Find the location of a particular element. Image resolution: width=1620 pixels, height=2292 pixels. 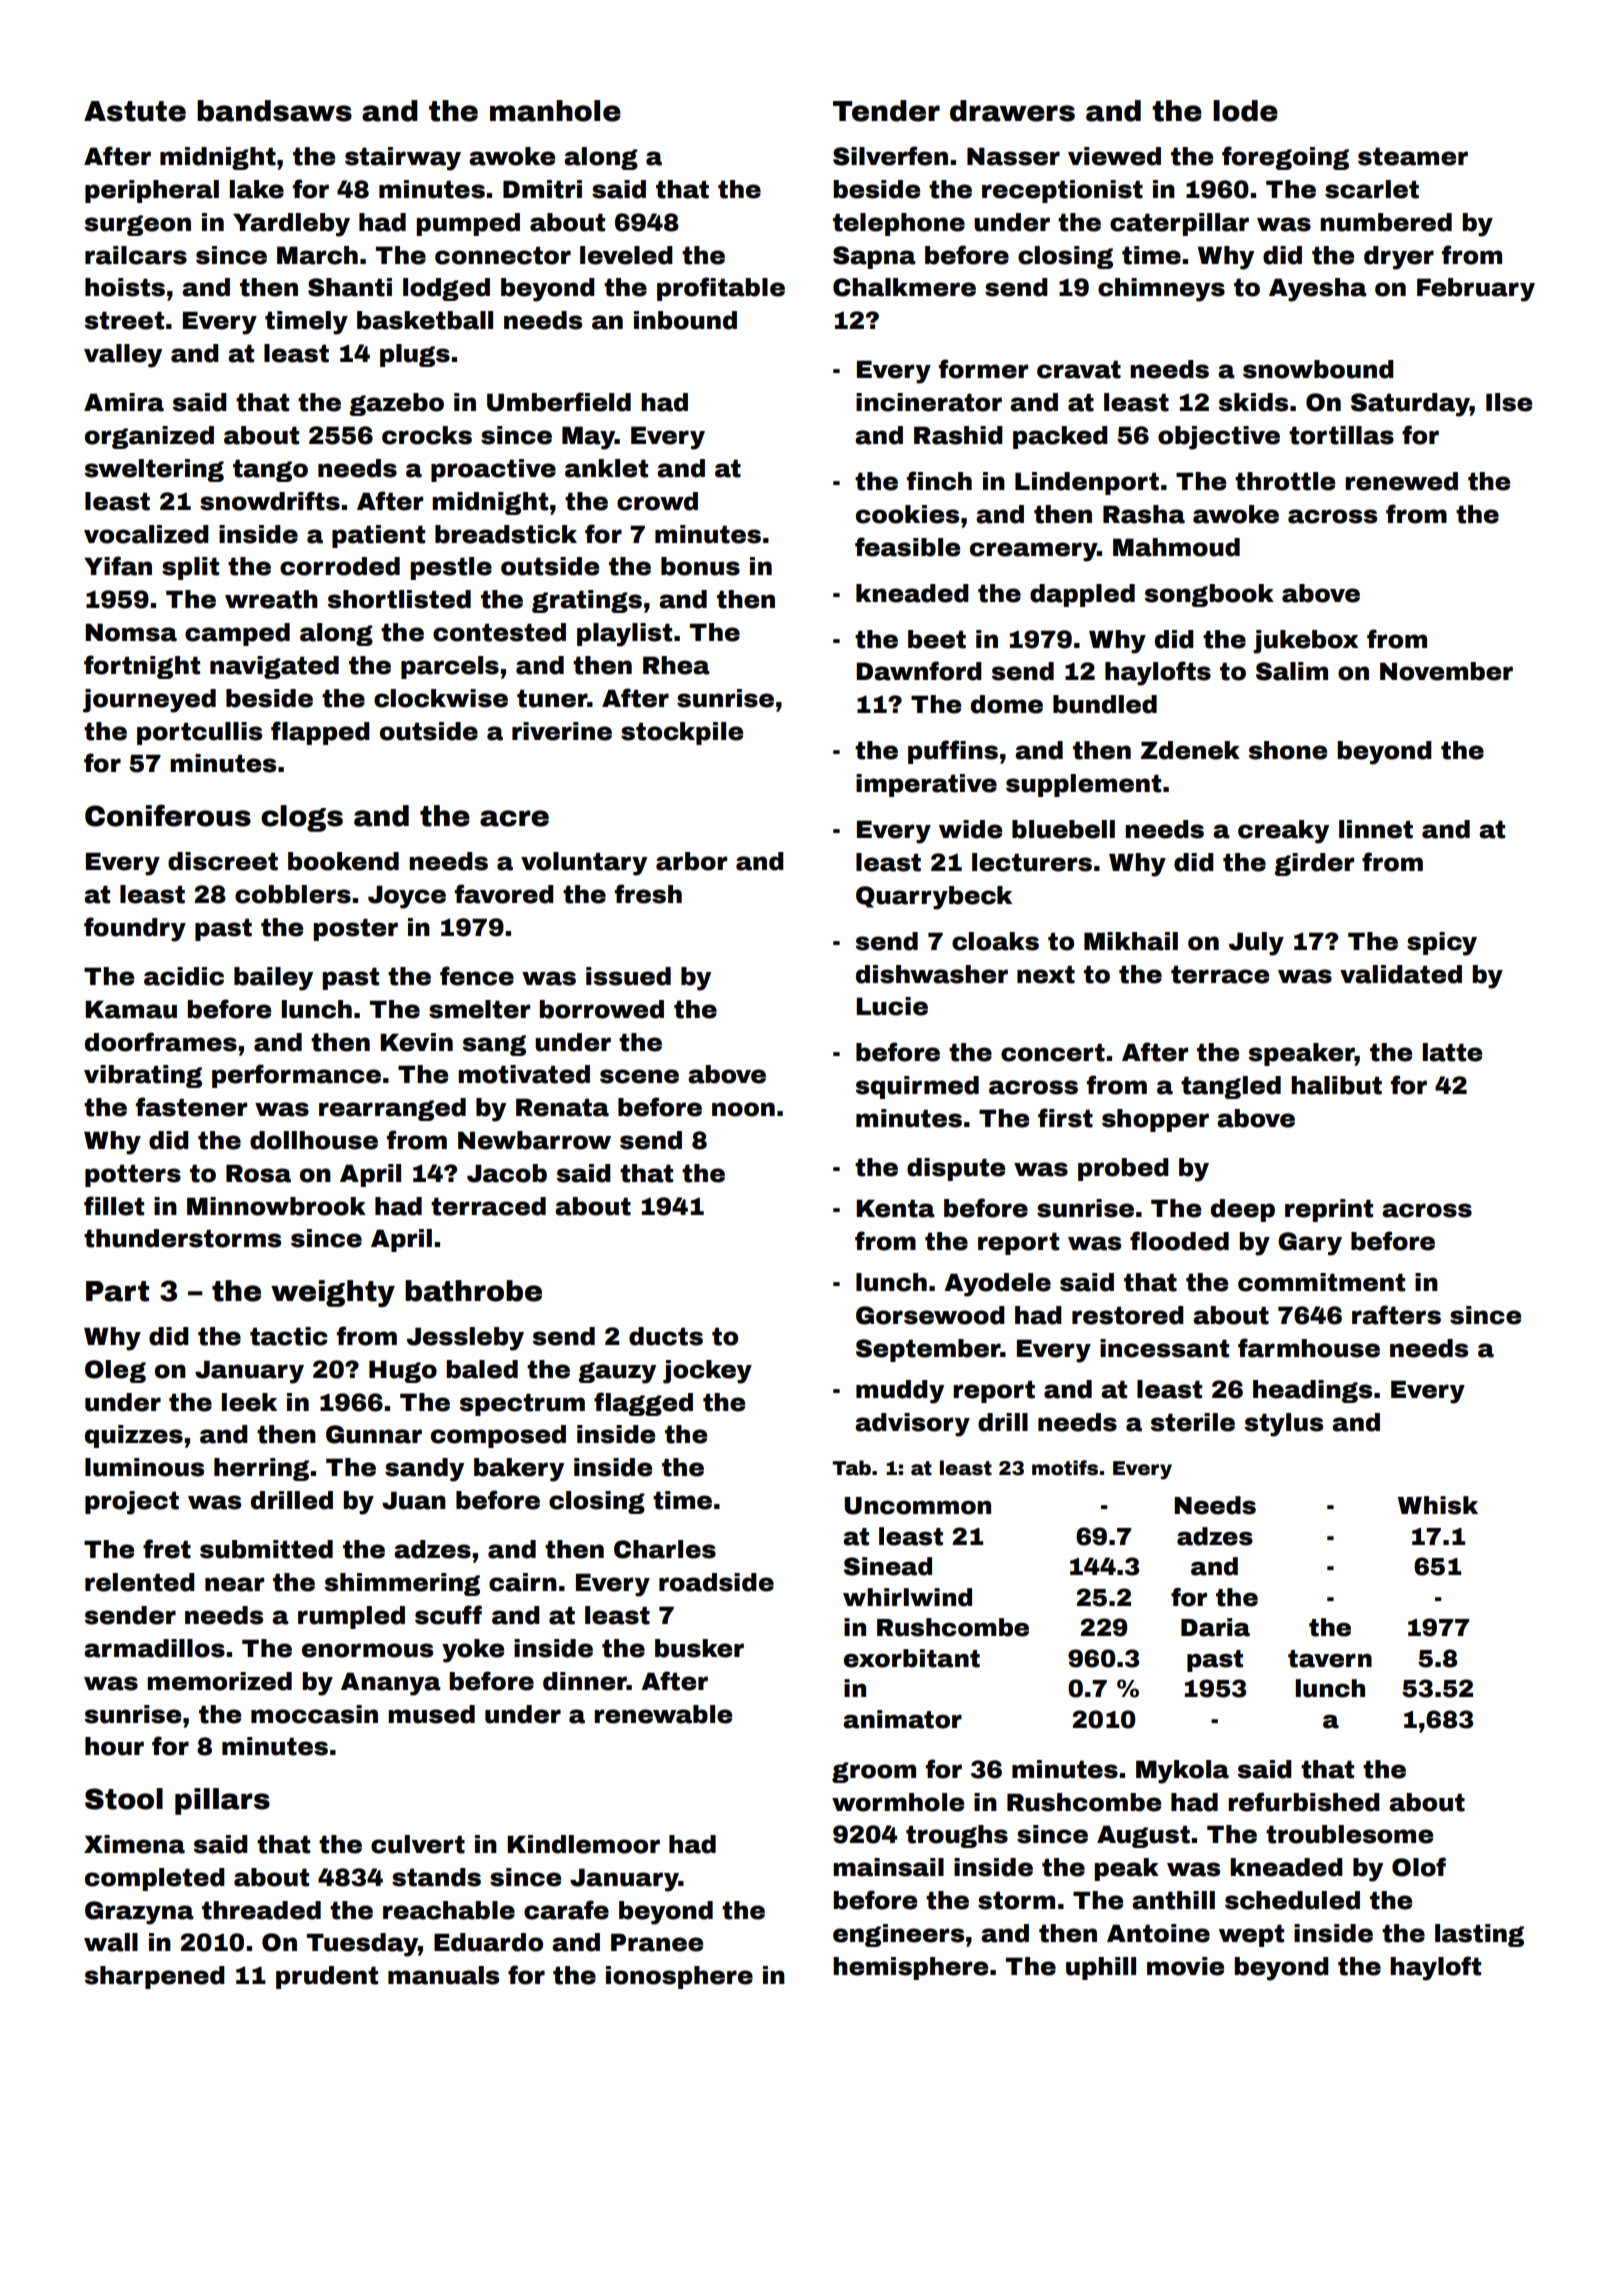

manhole is located at coordinates (555, 111).
